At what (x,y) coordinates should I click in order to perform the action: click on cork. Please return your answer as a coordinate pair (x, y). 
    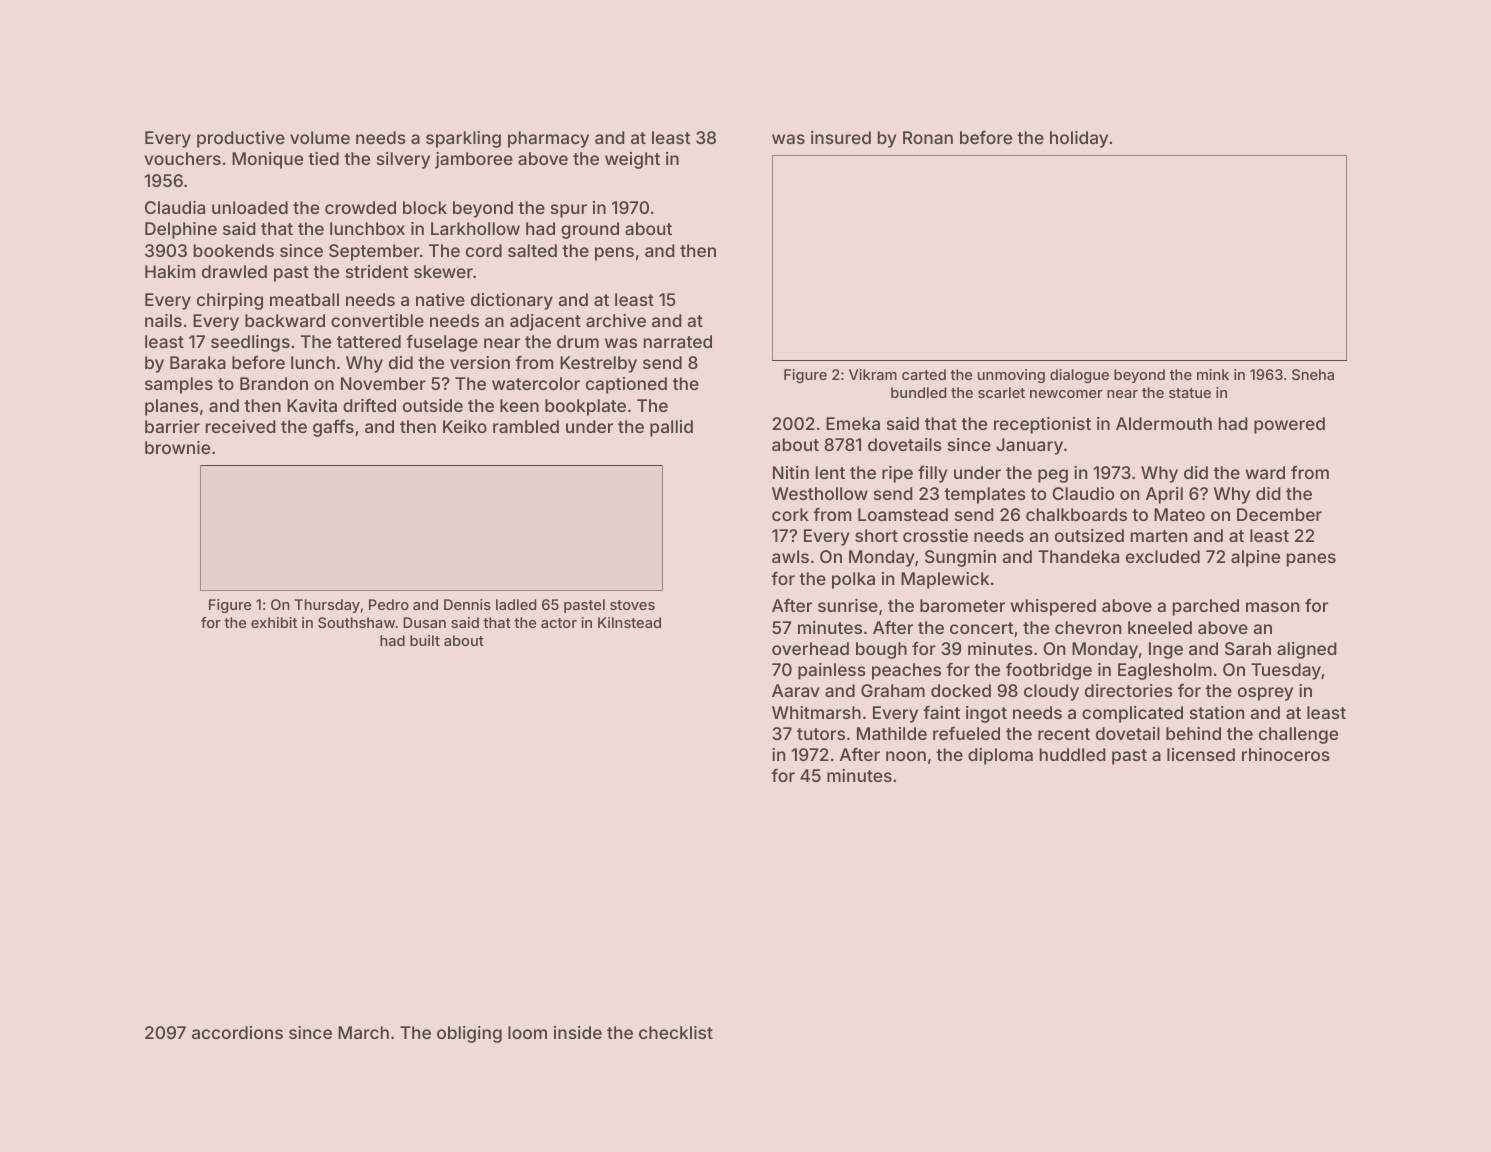
    Looking at the image, I should click on (790, 514).
